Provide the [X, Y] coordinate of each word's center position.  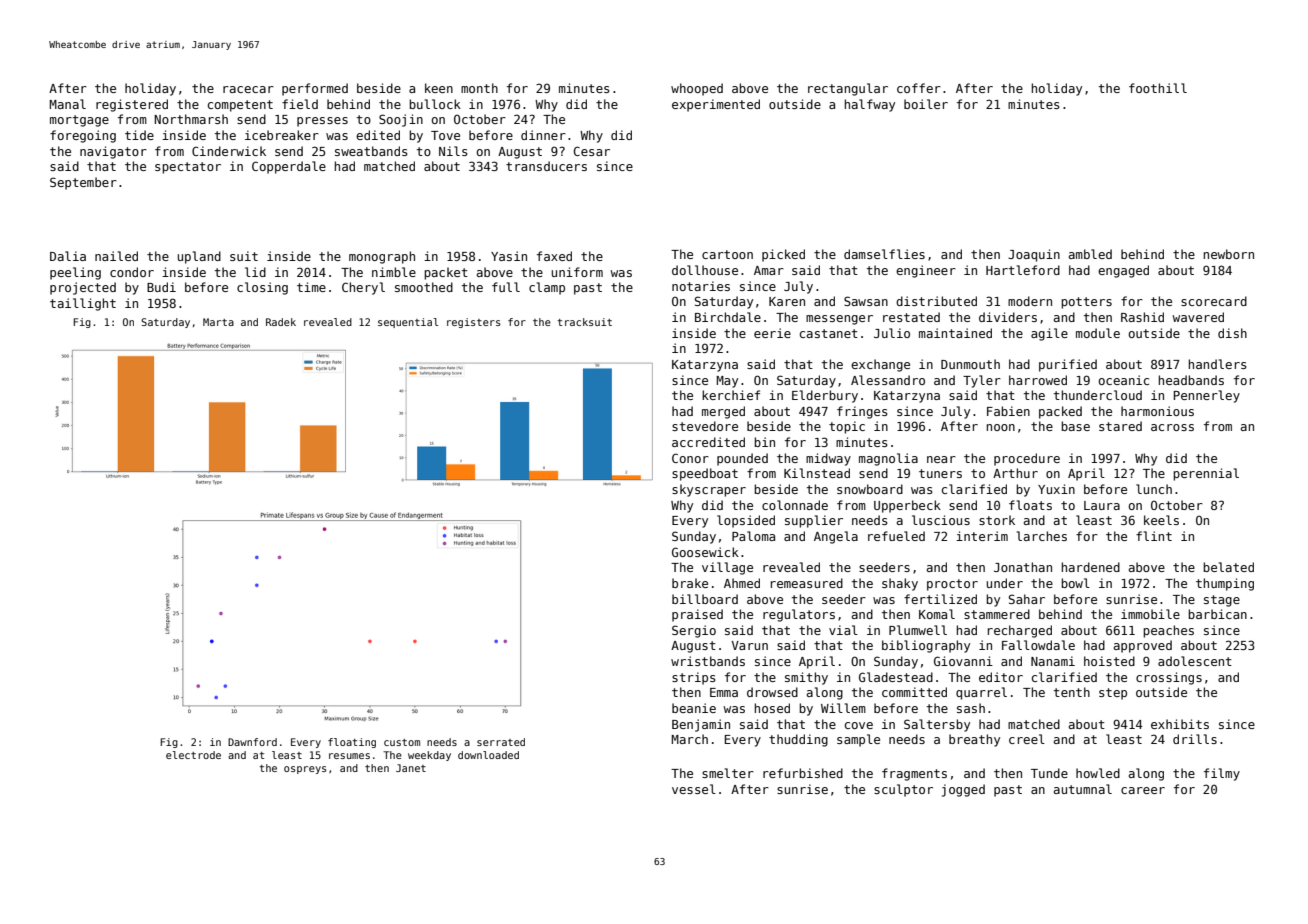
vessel [694, 789]
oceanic [1123, 380]
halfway [870, 105]
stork [997, 520]
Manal [67, 104]
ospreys [305, 770]
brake [690, 583]
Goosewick [705, 552]
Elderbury [825, 396]
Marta [218, 322]
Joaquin [1034, 255]
